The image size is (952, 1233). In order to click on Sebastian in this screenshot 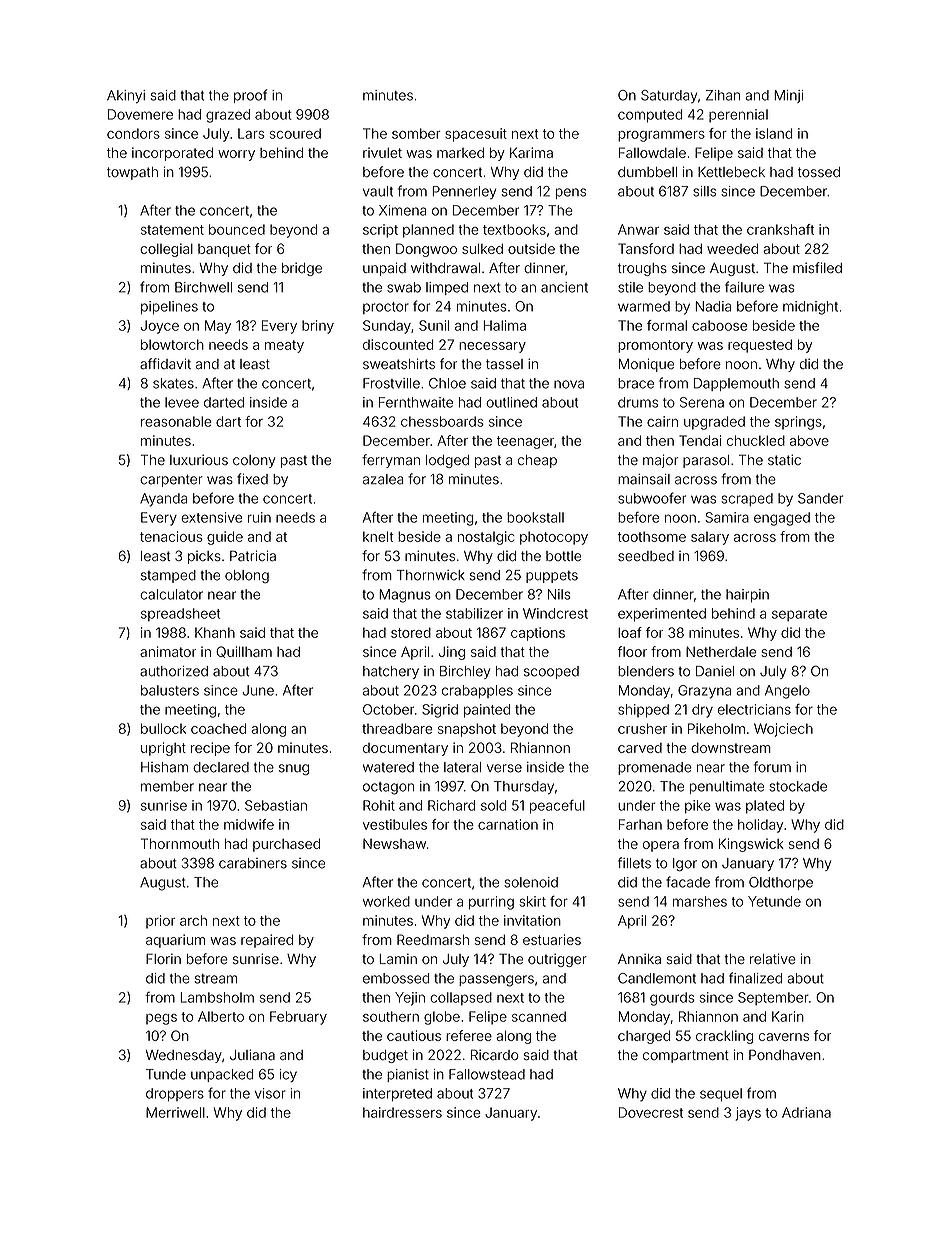, I will do `click(276, 805)`.
